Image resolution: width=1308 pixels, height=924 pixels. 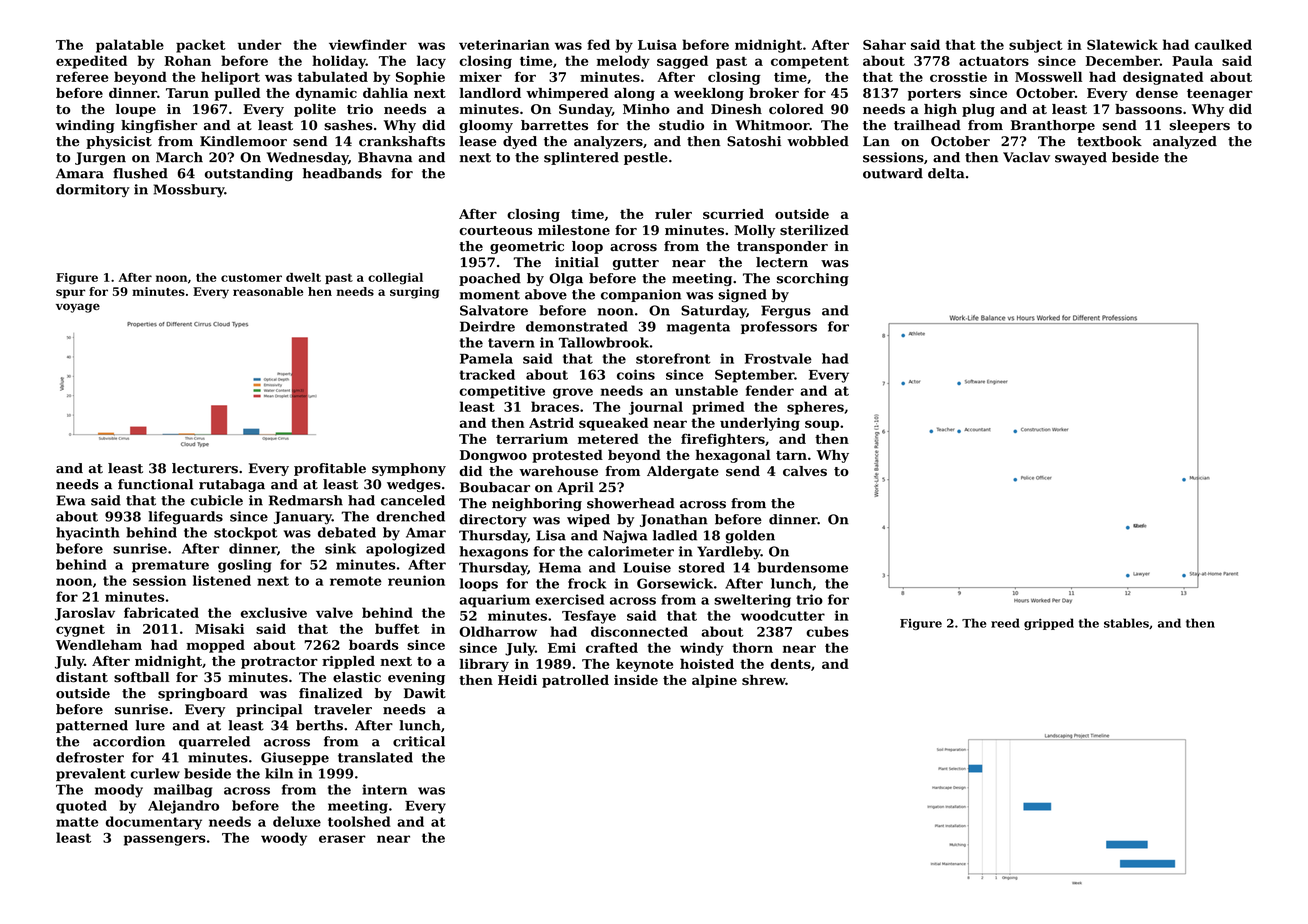 I want to click on stables, so click(x=1126, y=623).
